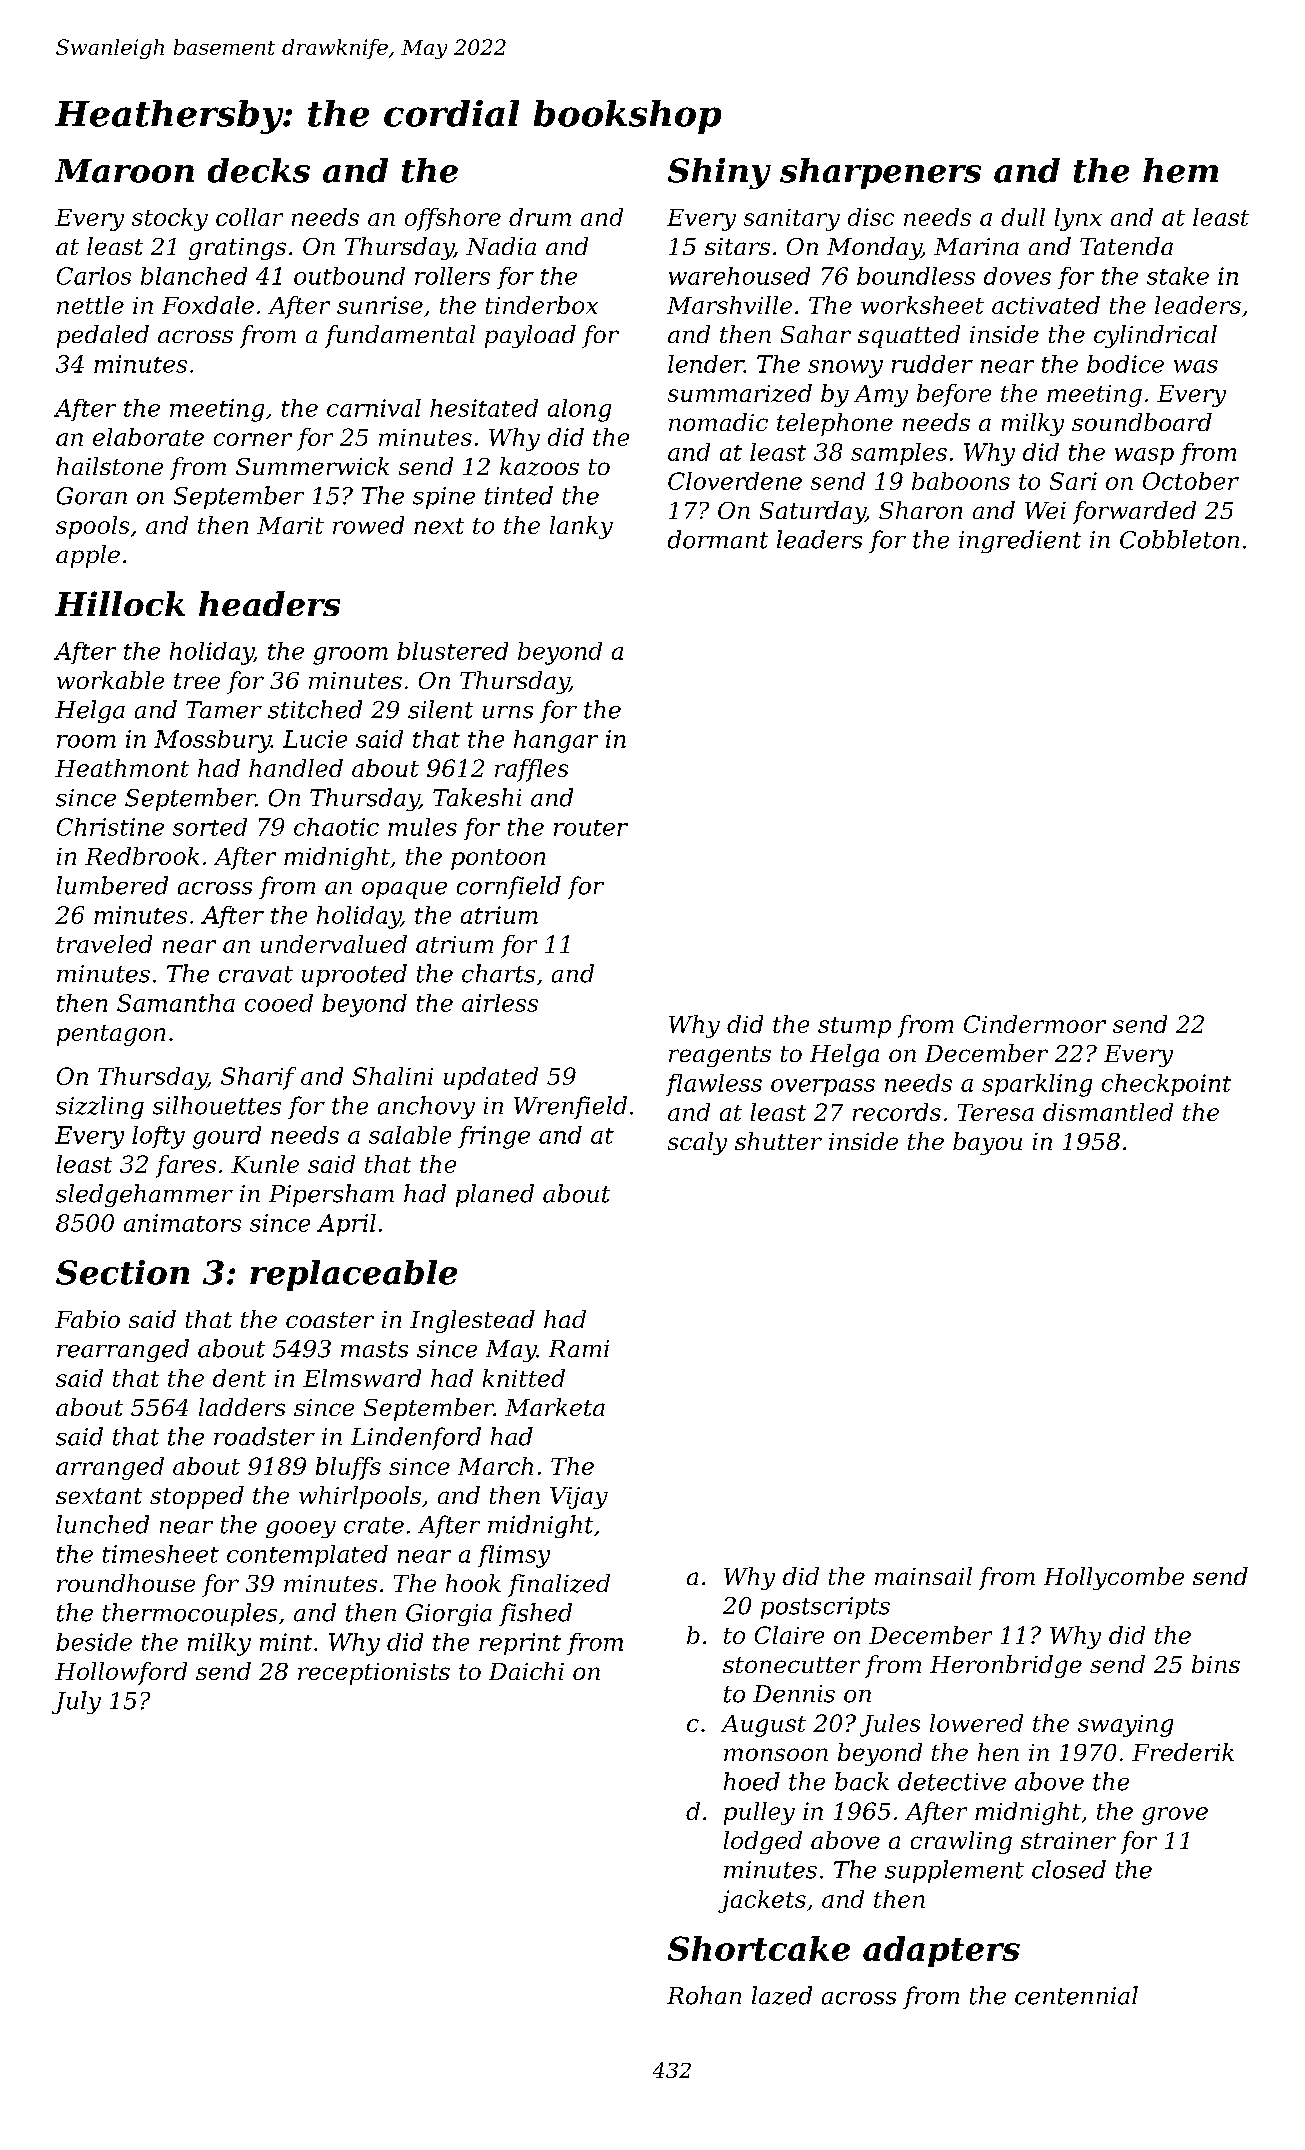 The height and width of the document is (2150, 1305). I want to click on shutter, so click(778, 1141).
